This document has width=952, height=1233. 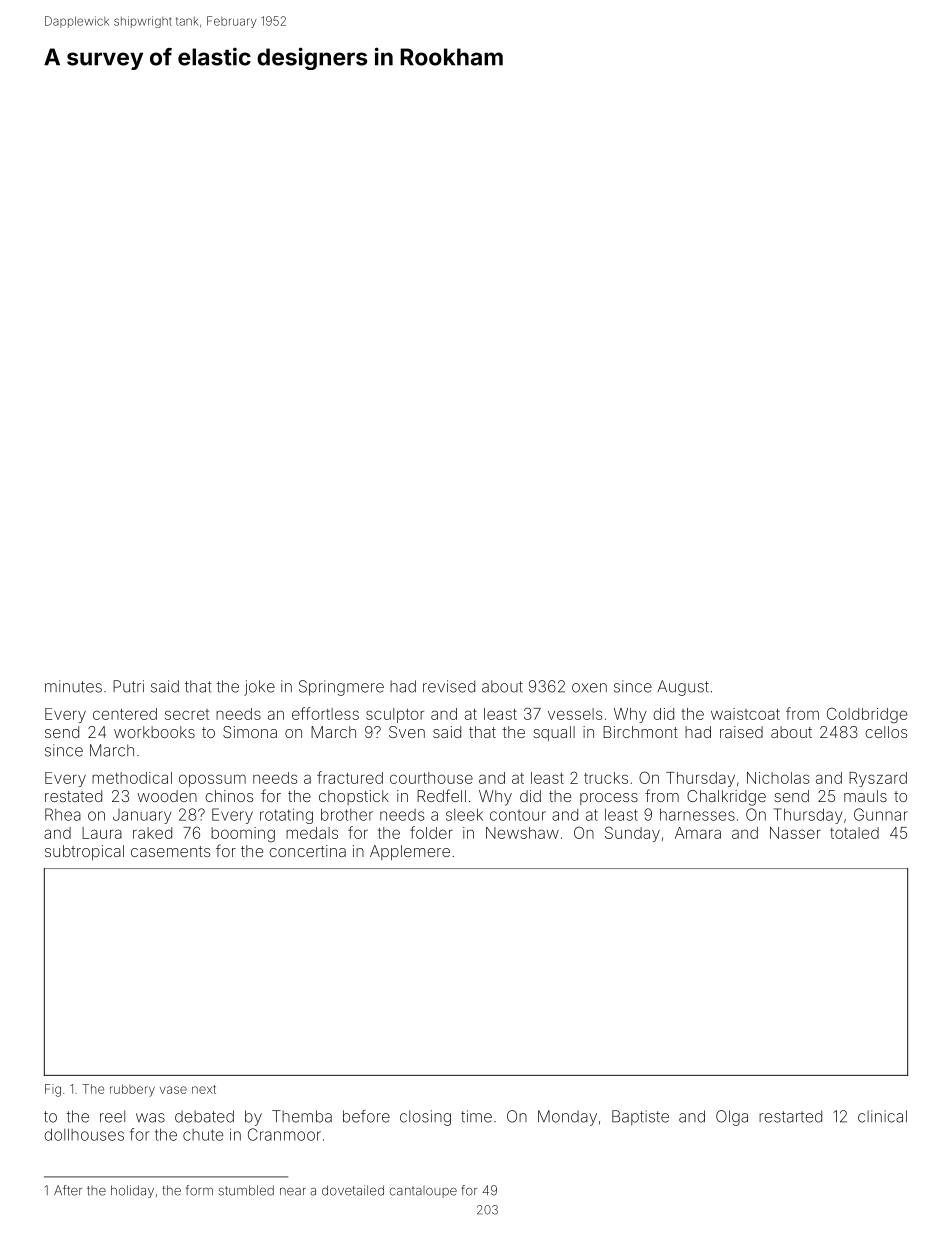 I want to click on restarted, so click(x=790, y=1116).
